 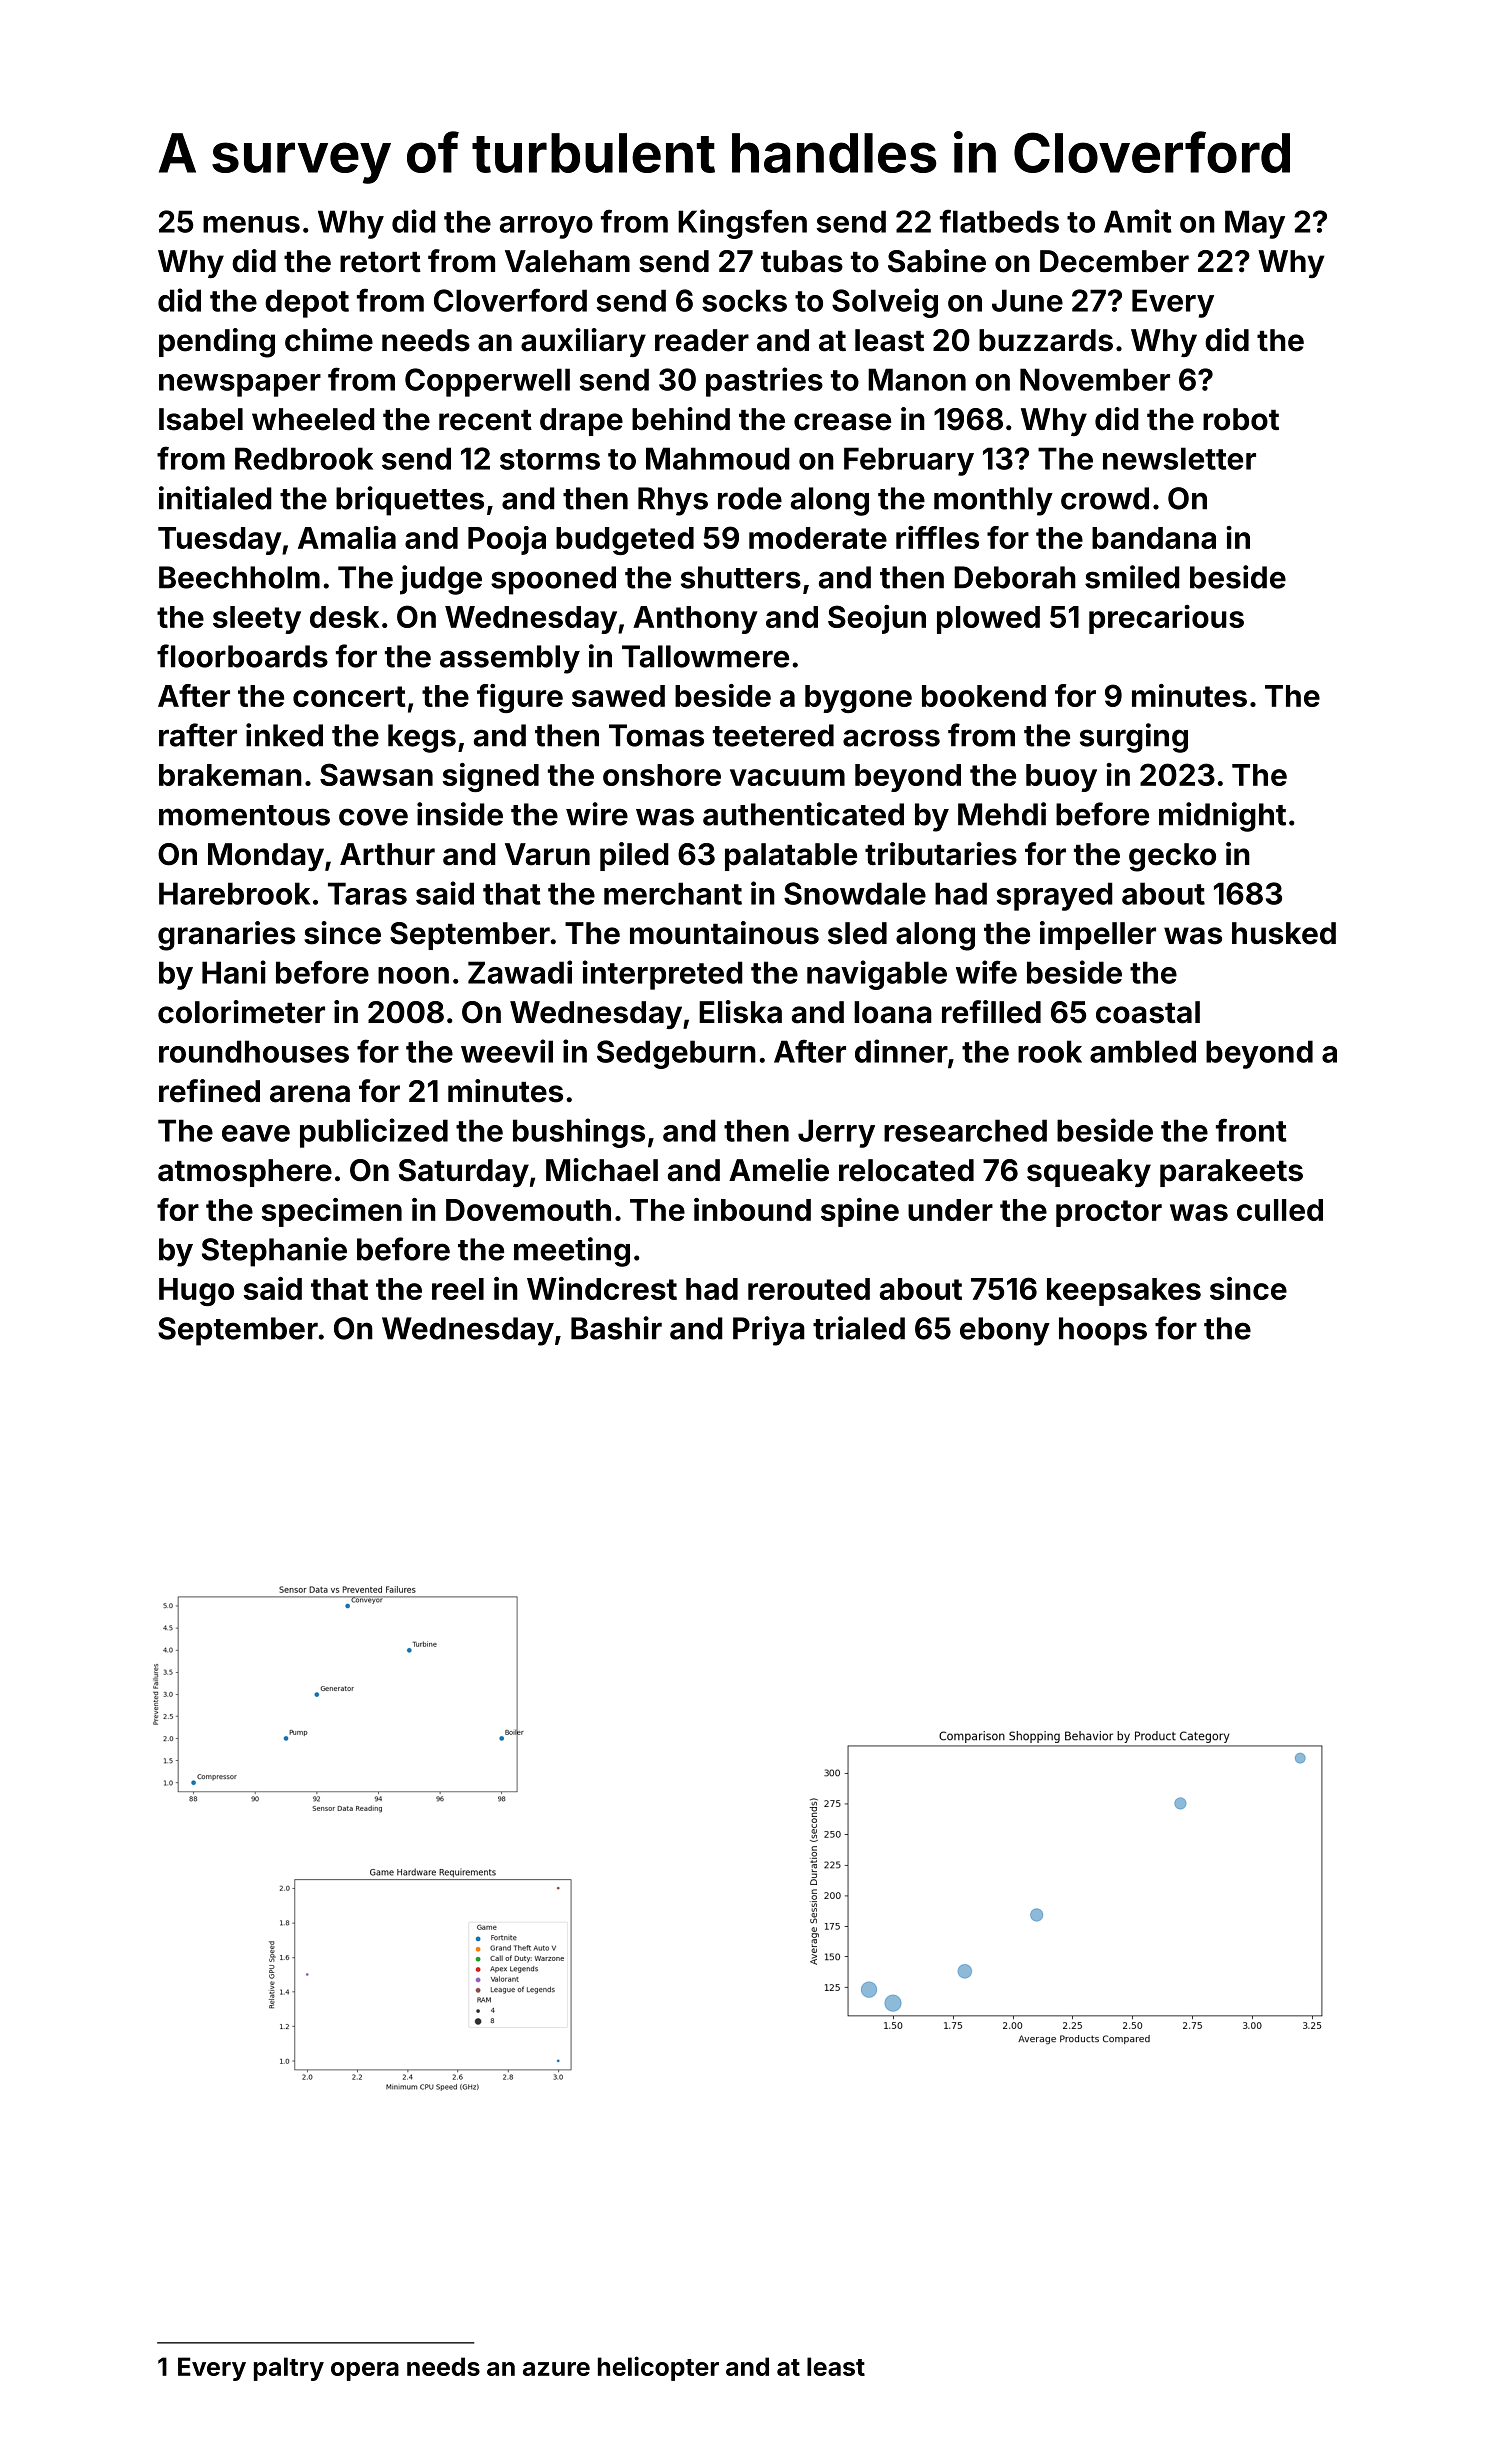 I want to click on Snowdale, so click(x=855, y=893).
